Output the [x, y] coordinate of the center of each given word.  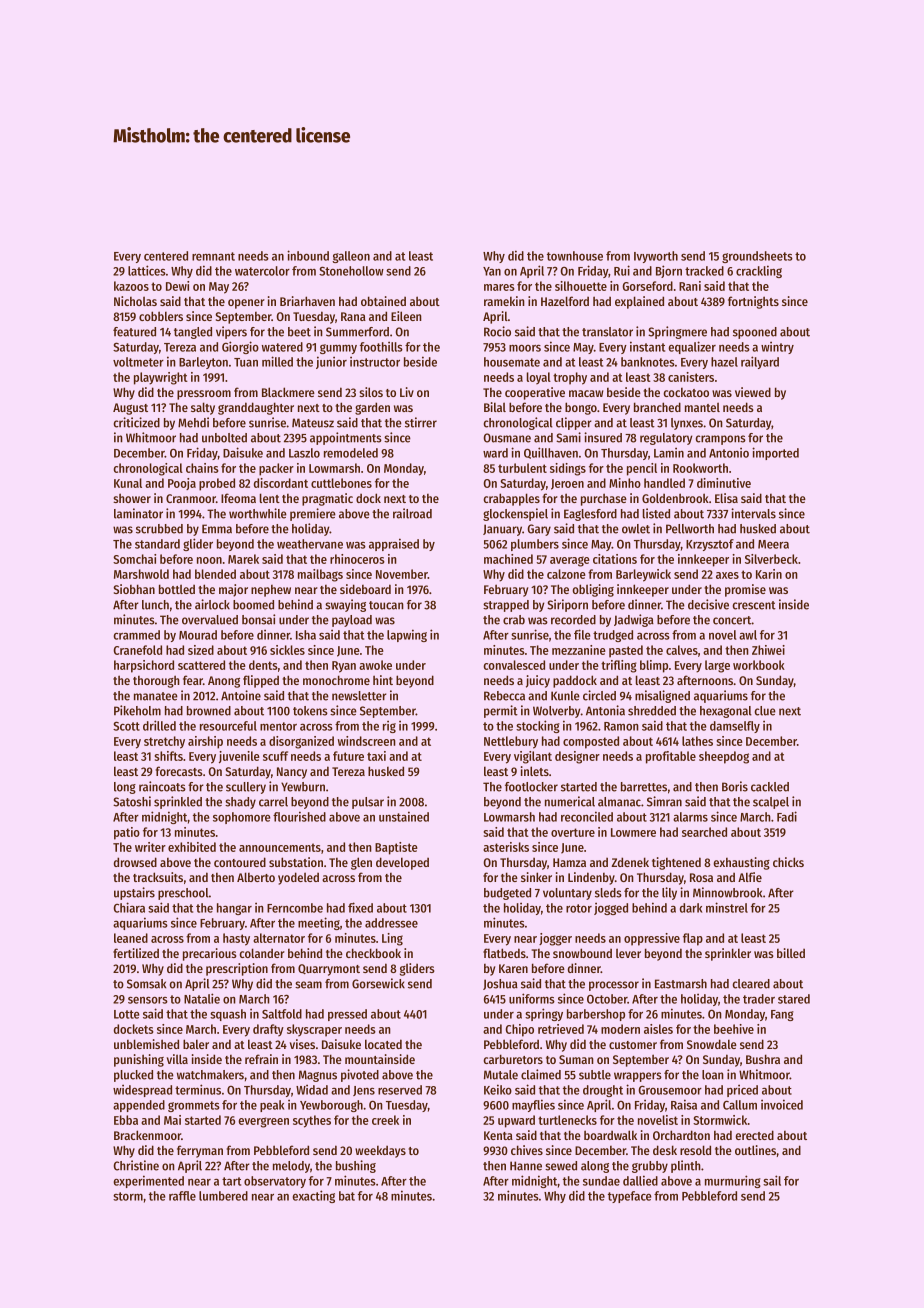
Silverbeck [771, 559]
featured [134, 332]
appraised [394, 544]
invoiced [782, 1104]
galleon [351, 257]
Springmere [677, 332]
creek [385, 1120]
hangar [234, 909]
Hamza [569, 862]
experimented [148, 1181]
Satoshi [132, 801]
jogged [611, 909]
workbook [759, 665]
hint [383, 680]
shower [132, 498]
